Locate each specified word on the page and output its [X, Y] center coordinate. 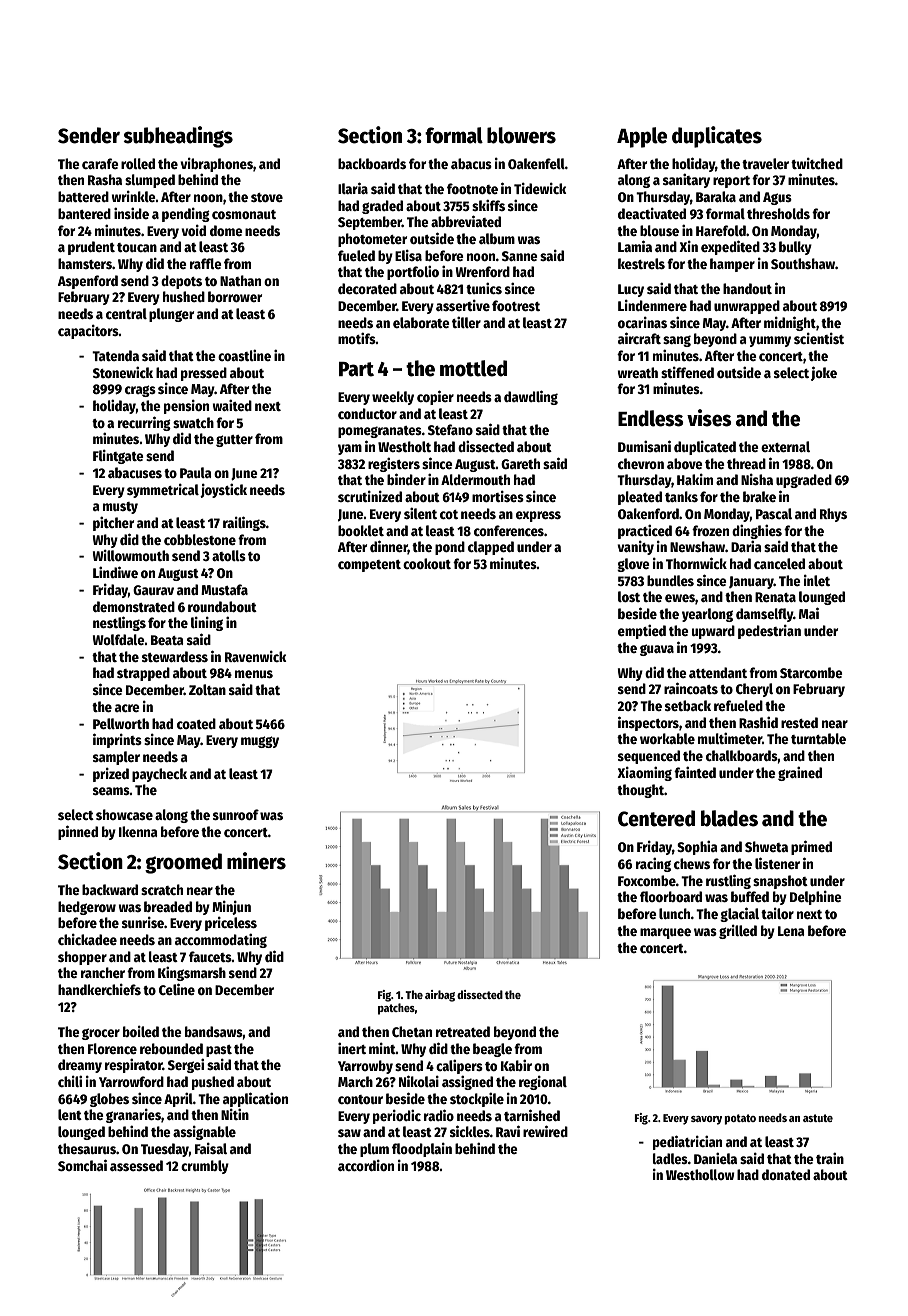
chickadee [87, 939]
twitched [817, 163]
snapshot [780, 882]
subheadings [178, 137]
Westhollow [700, 1174]
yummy [770, 341]
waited [232, 405]
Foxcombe [647, 880]
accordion [366, 1165]
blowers [521, 135]
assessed [136, 1165]
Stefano [450, 429]
